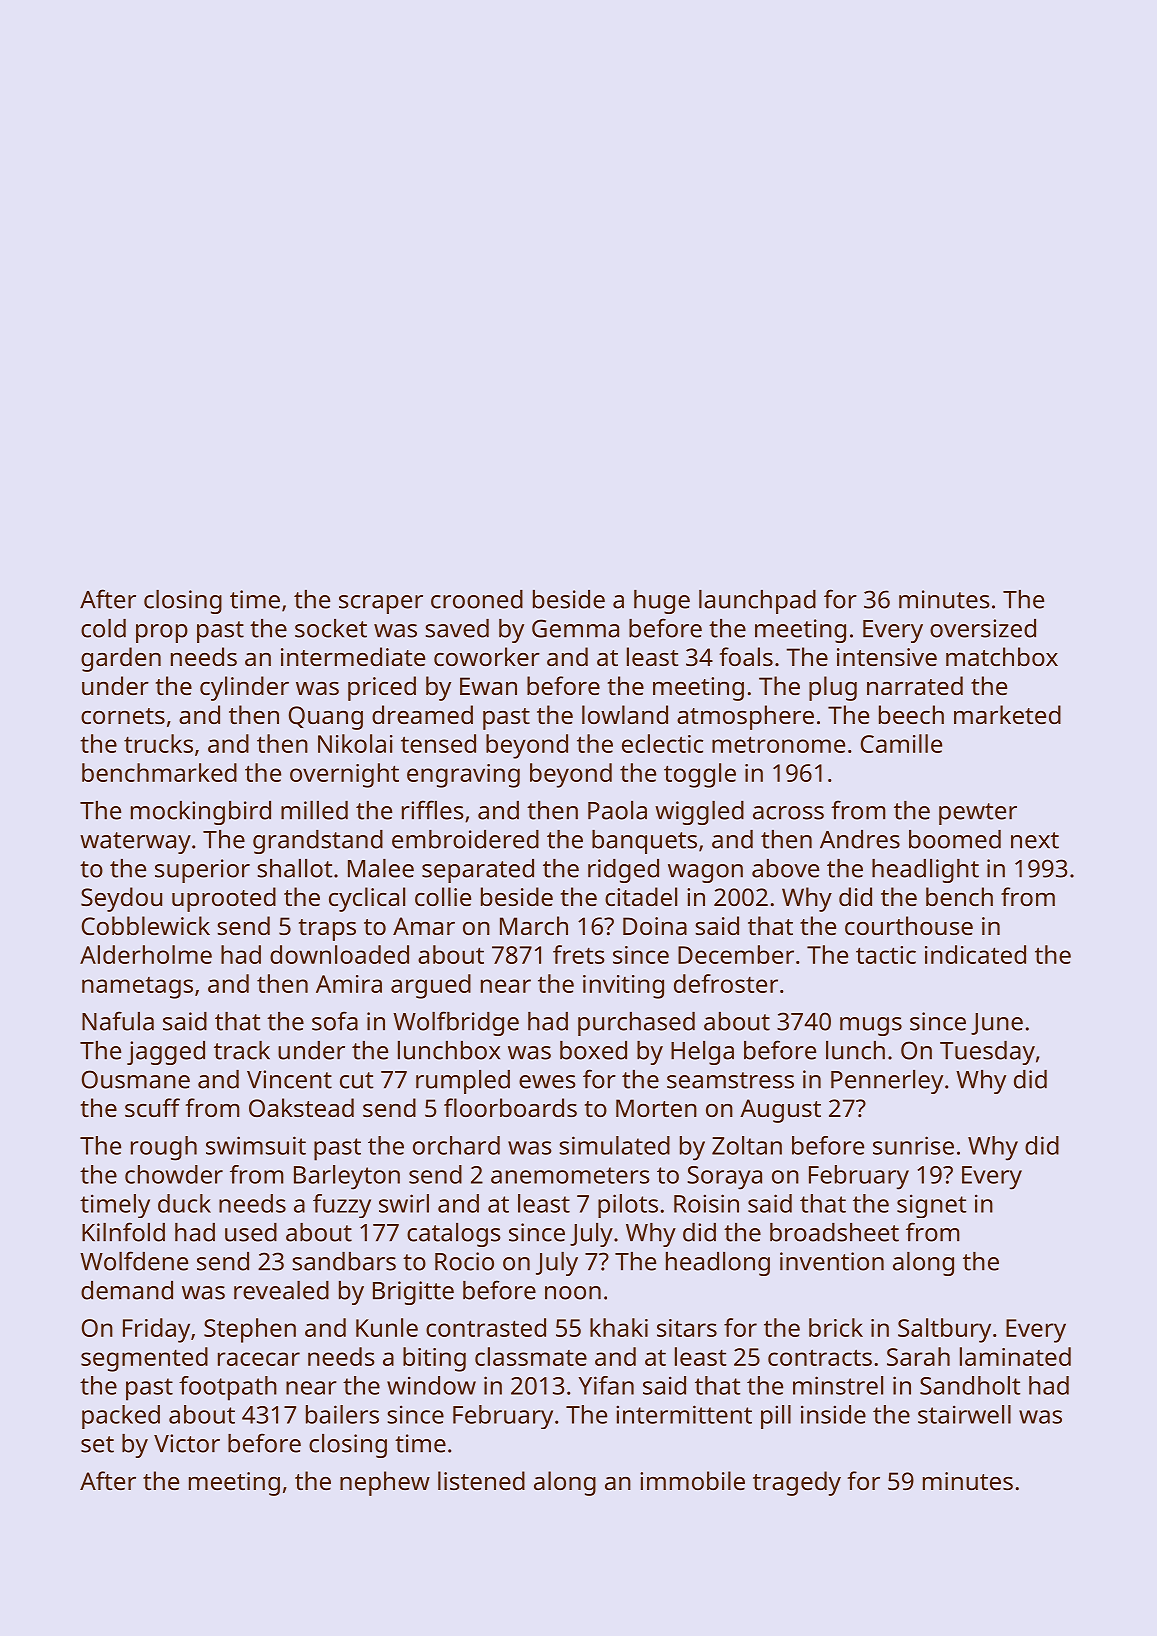 The image size is (1157, 1636). Describe the element at coordinates (736, 954) in the image. I see `December` at that location.
